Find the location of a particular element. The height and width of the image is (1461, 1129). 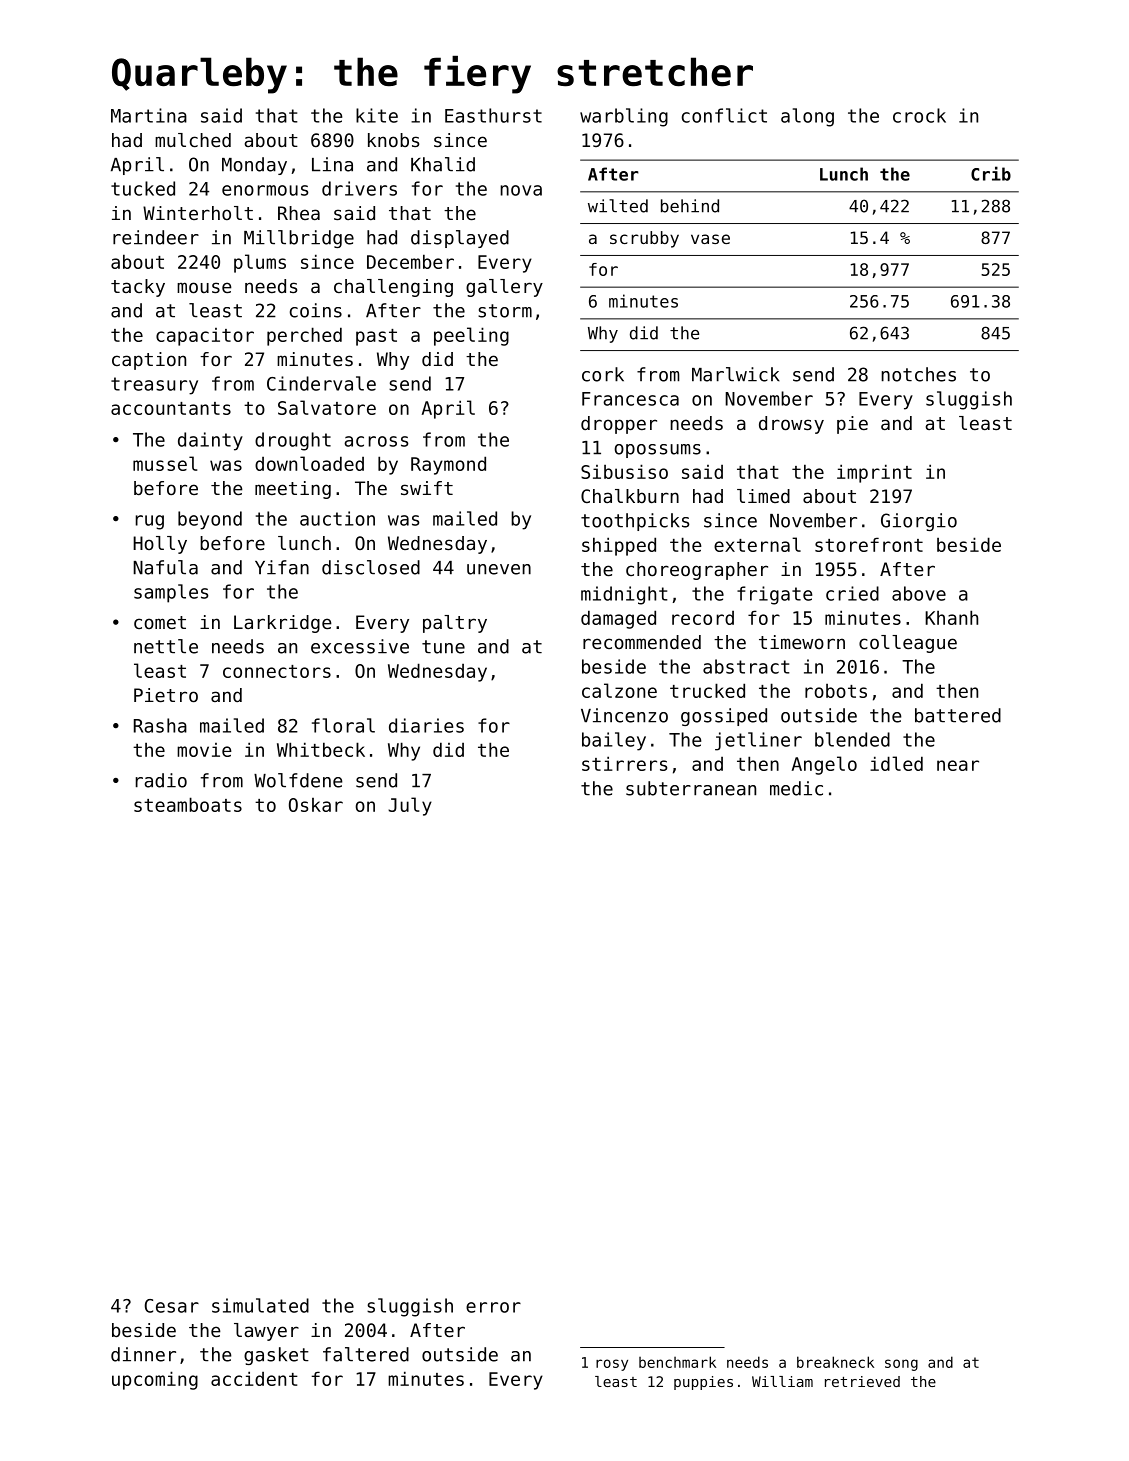

breakneck is located at coordinates (835, 1362).
